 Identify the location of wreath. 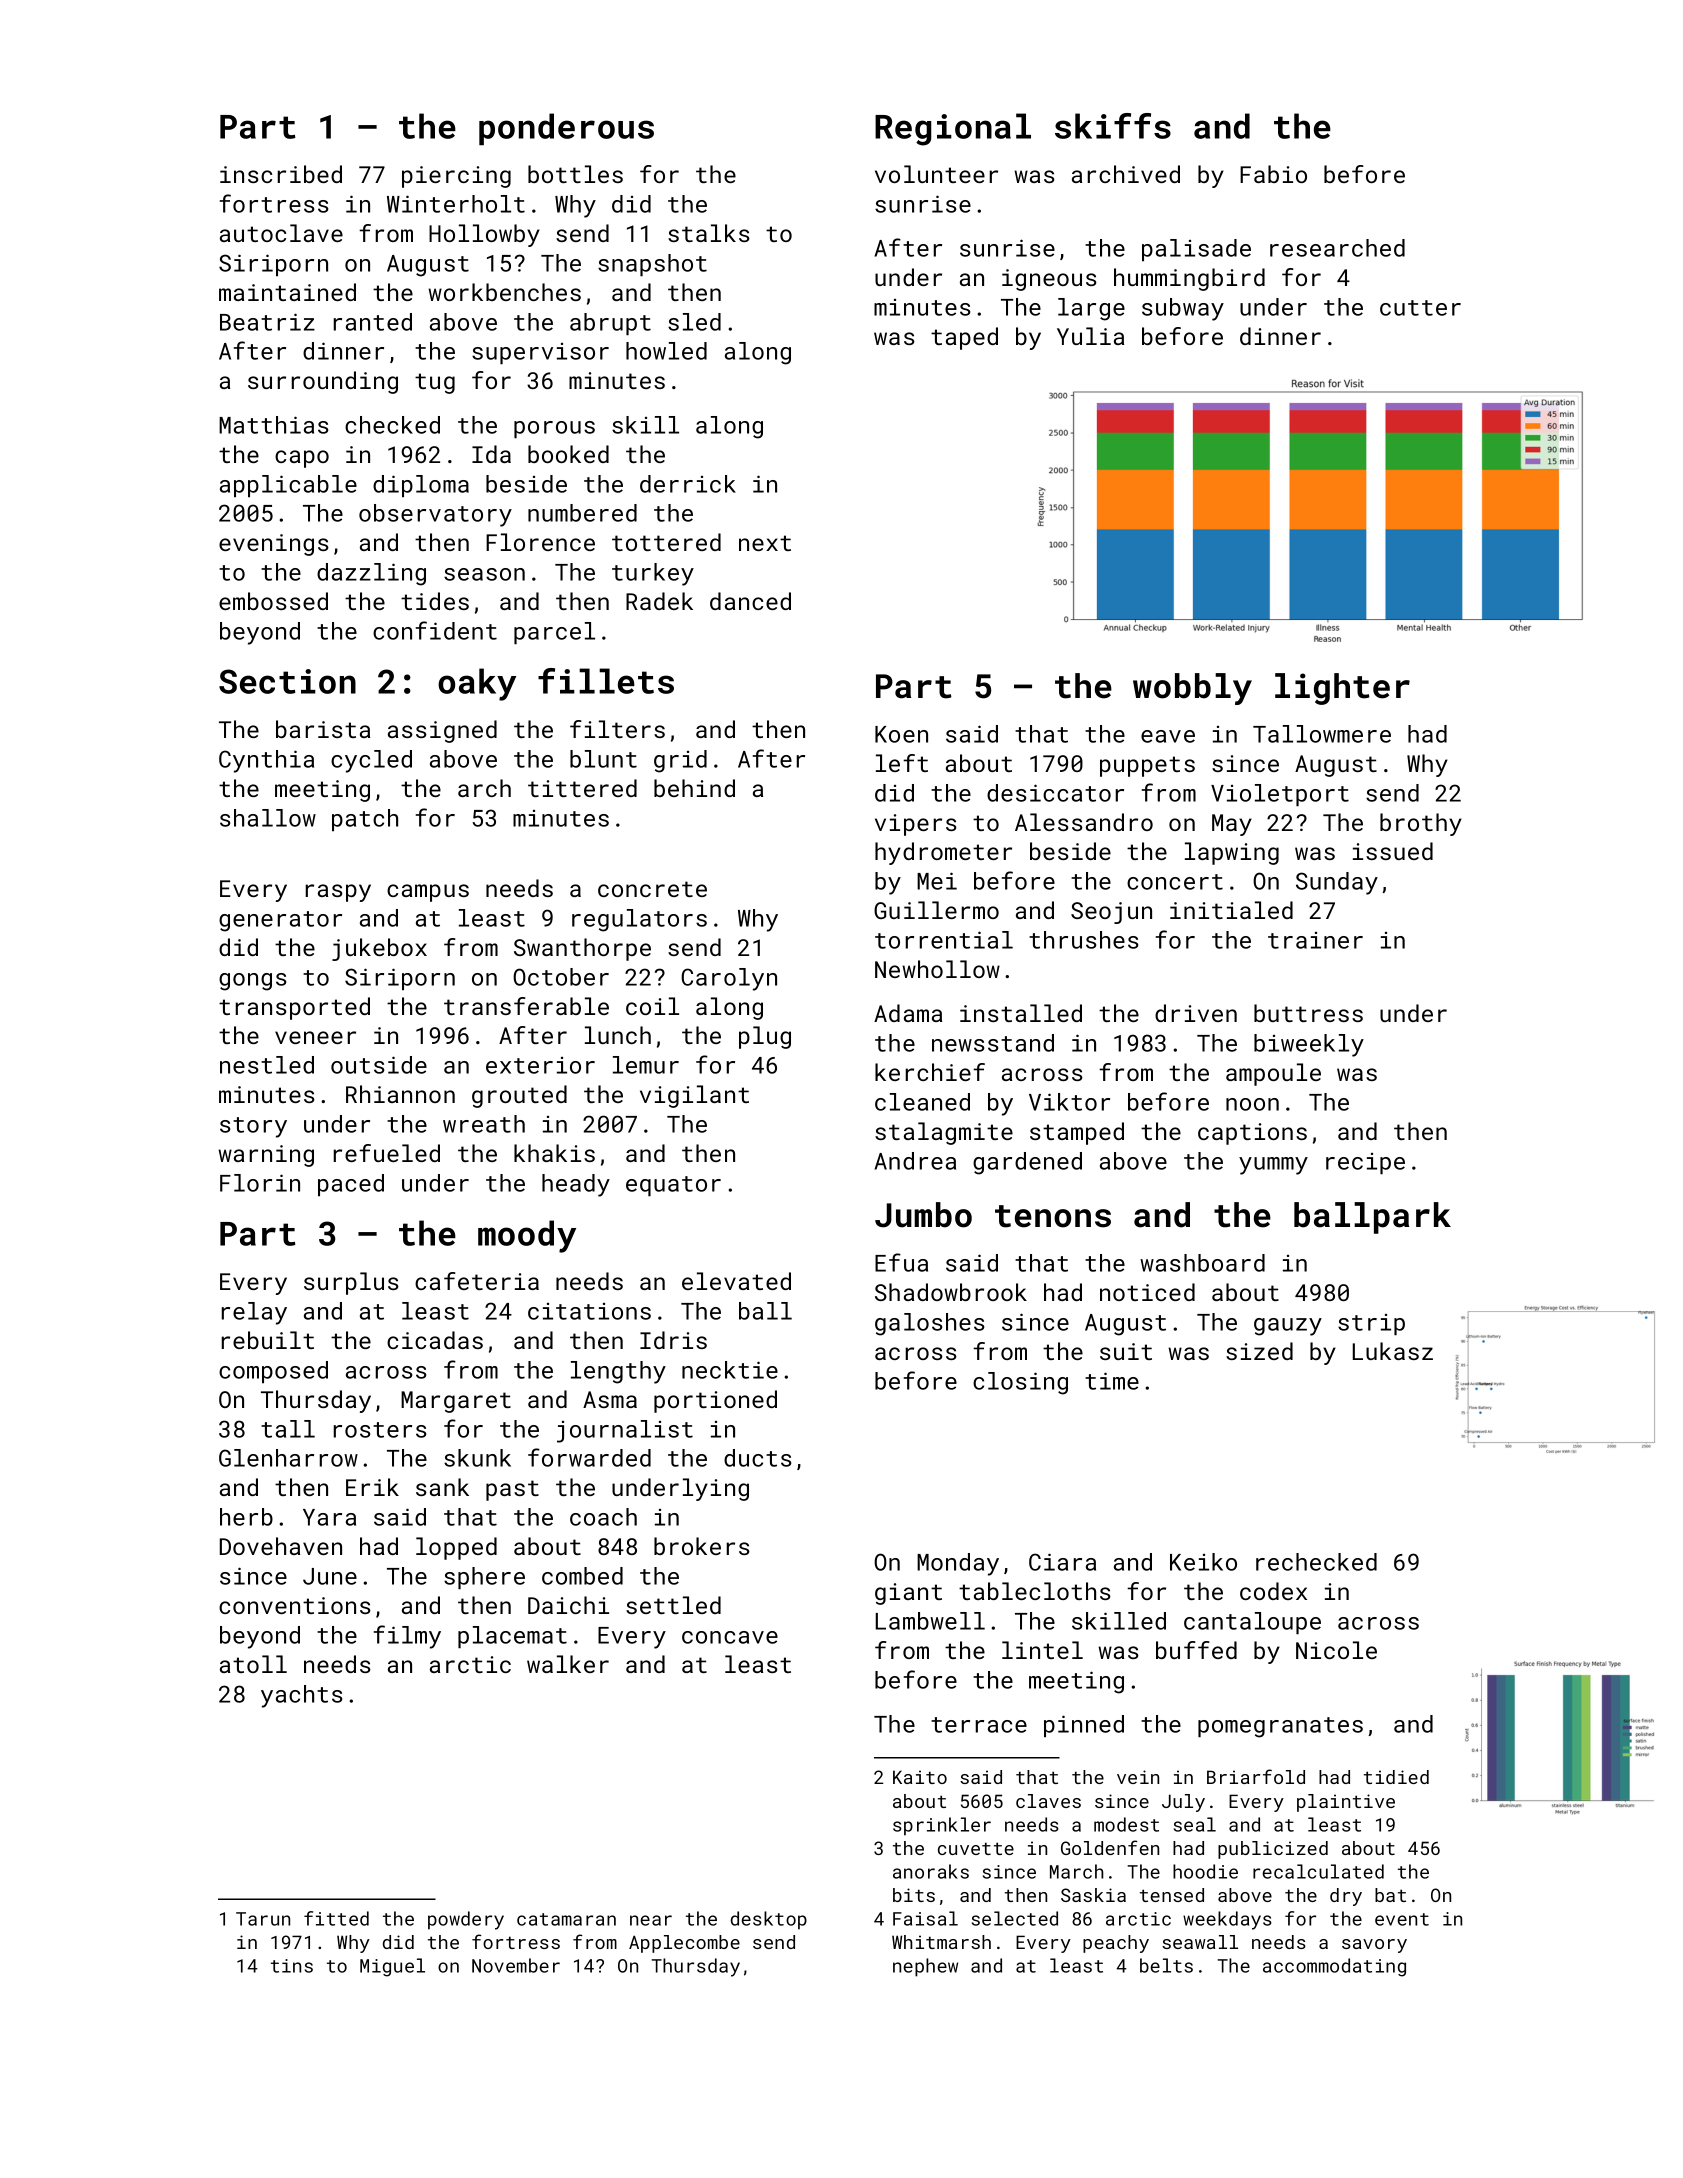
(484, 1124).
